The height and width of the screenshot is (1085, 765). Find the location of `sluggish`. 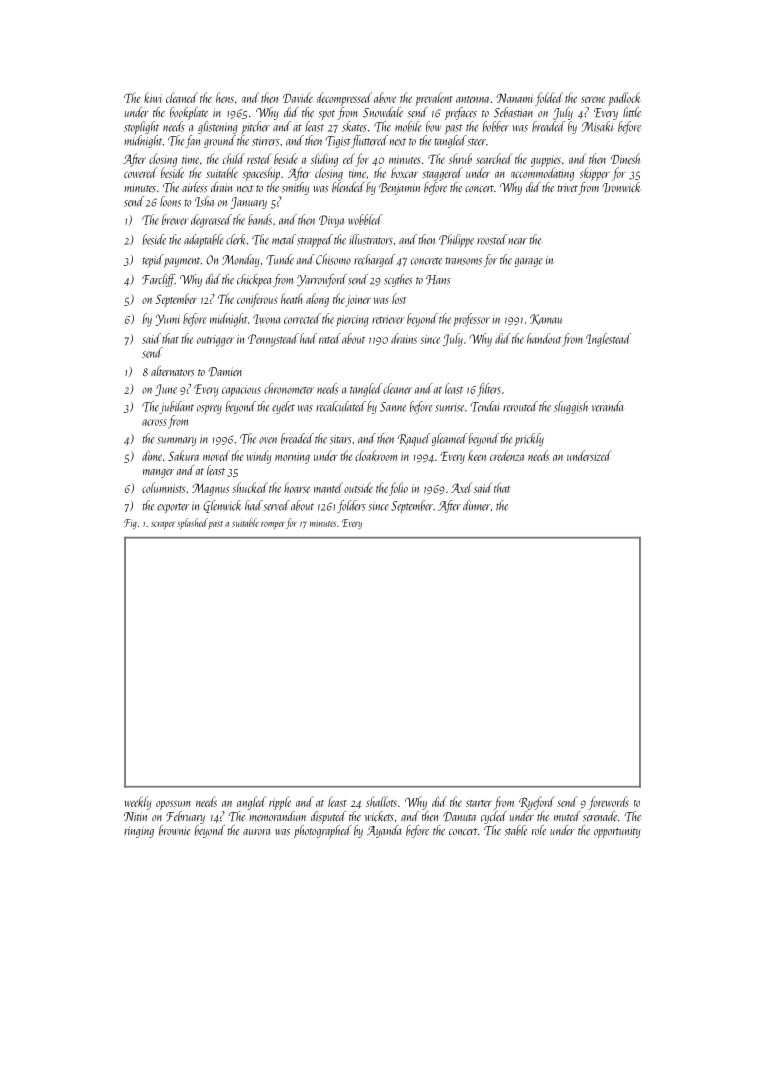

sluggish is located at coordinates (571, 407).
